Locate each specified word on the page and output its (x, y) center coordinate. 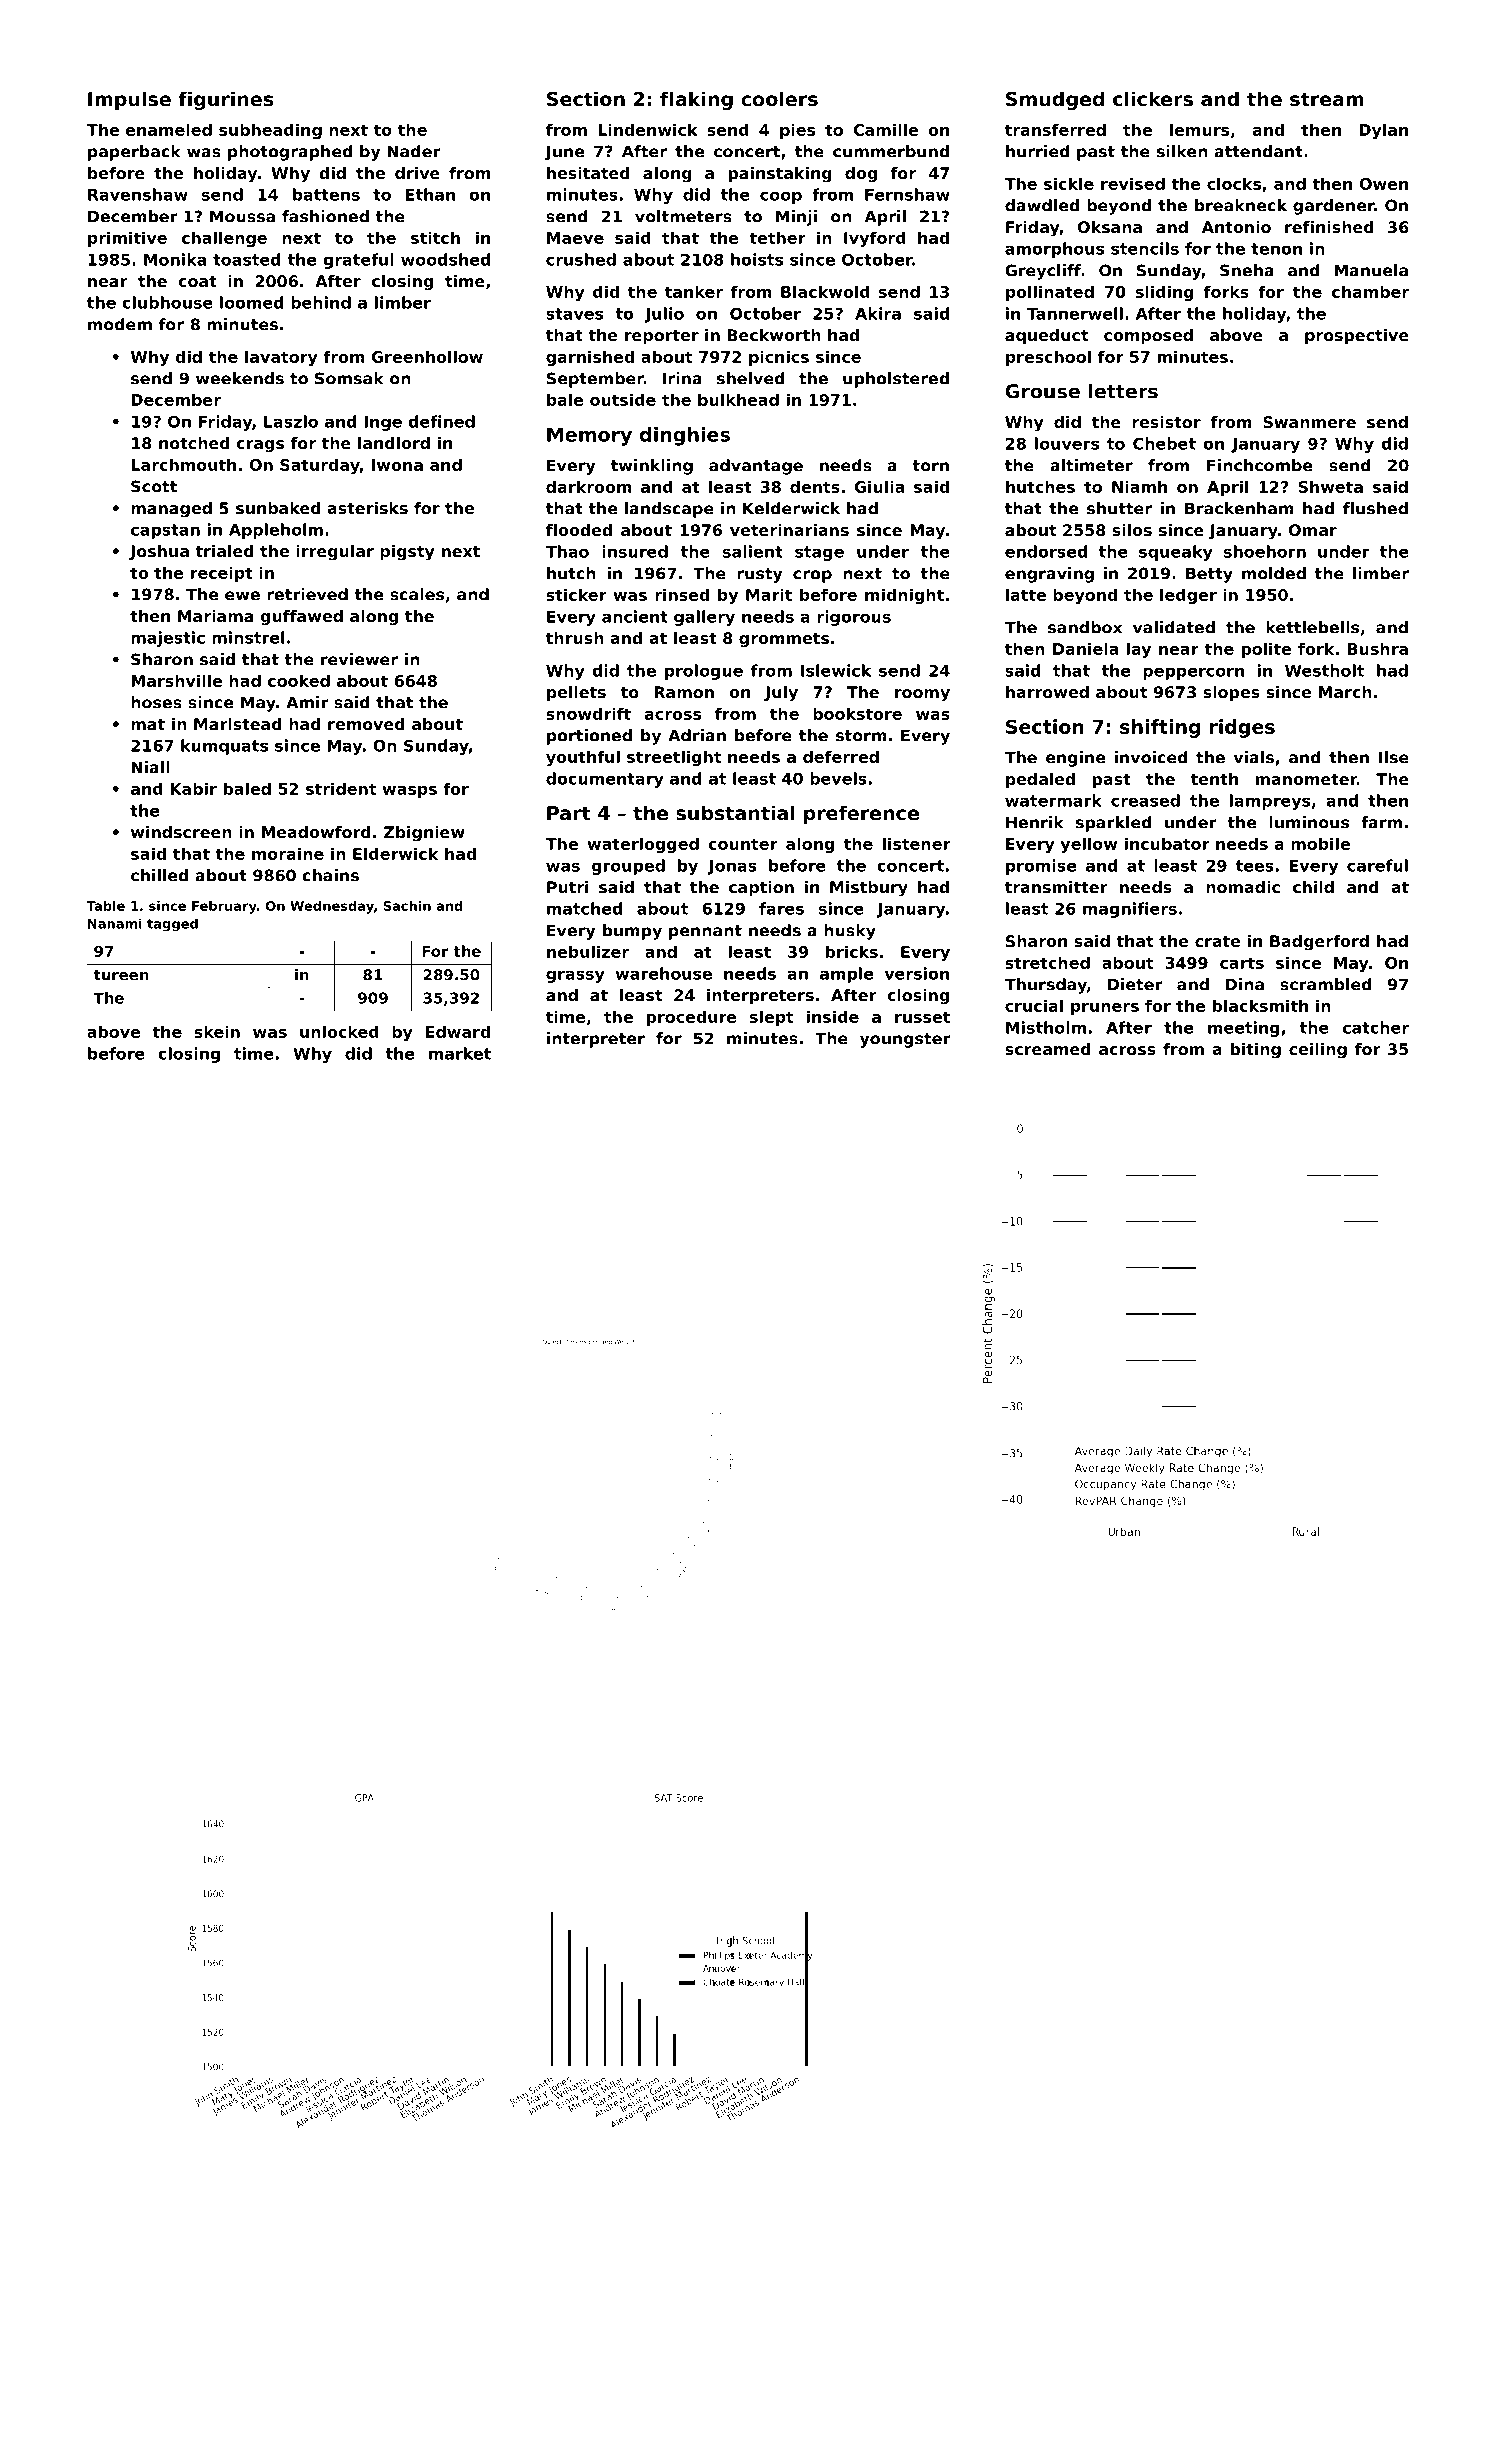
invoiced (1151, 757)
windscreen (181, 832)
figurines (225, 100)
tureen (121, 975)
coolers (779, 98)
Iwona (397, 465)
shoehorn (1265, 551)
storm (861, 736)
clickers (1153, 98)
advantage (756, 467)
